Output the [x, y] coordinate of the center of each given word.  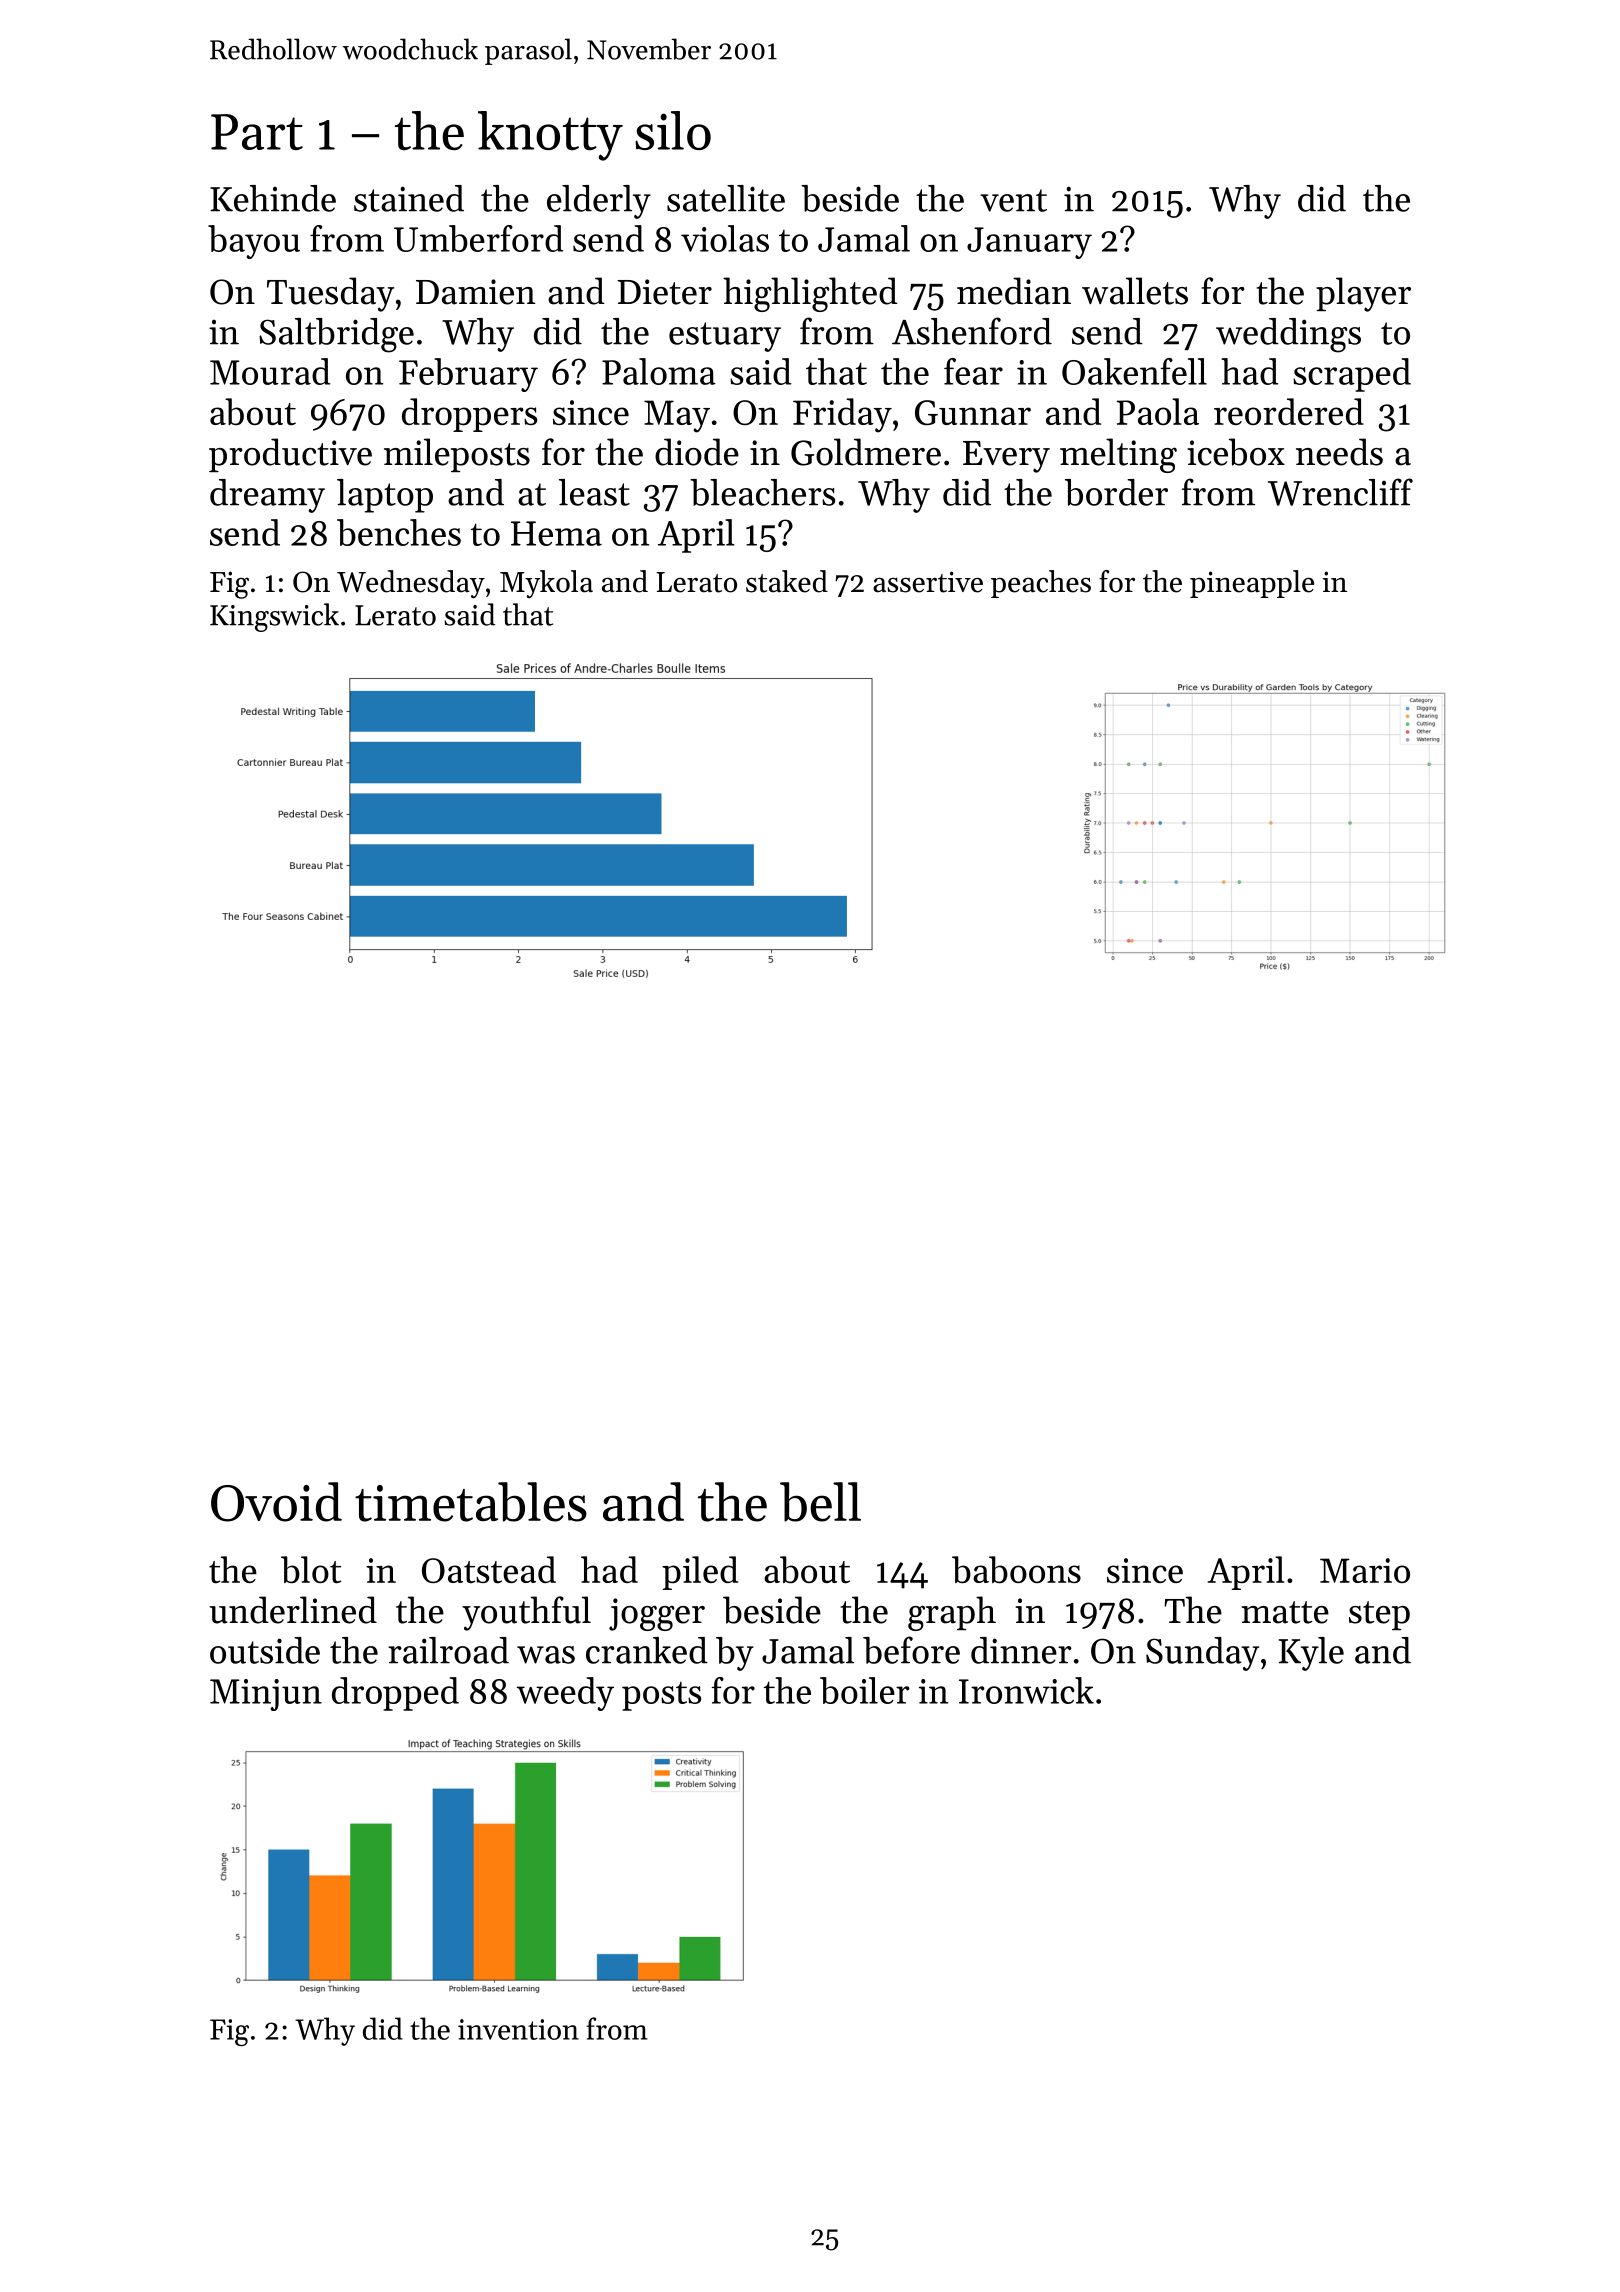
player [1363, 294]
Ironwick [1026, 1690]
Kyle [1311, 1654]
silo [673, 130]
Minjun [266, 1695]
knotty [550, 136]
